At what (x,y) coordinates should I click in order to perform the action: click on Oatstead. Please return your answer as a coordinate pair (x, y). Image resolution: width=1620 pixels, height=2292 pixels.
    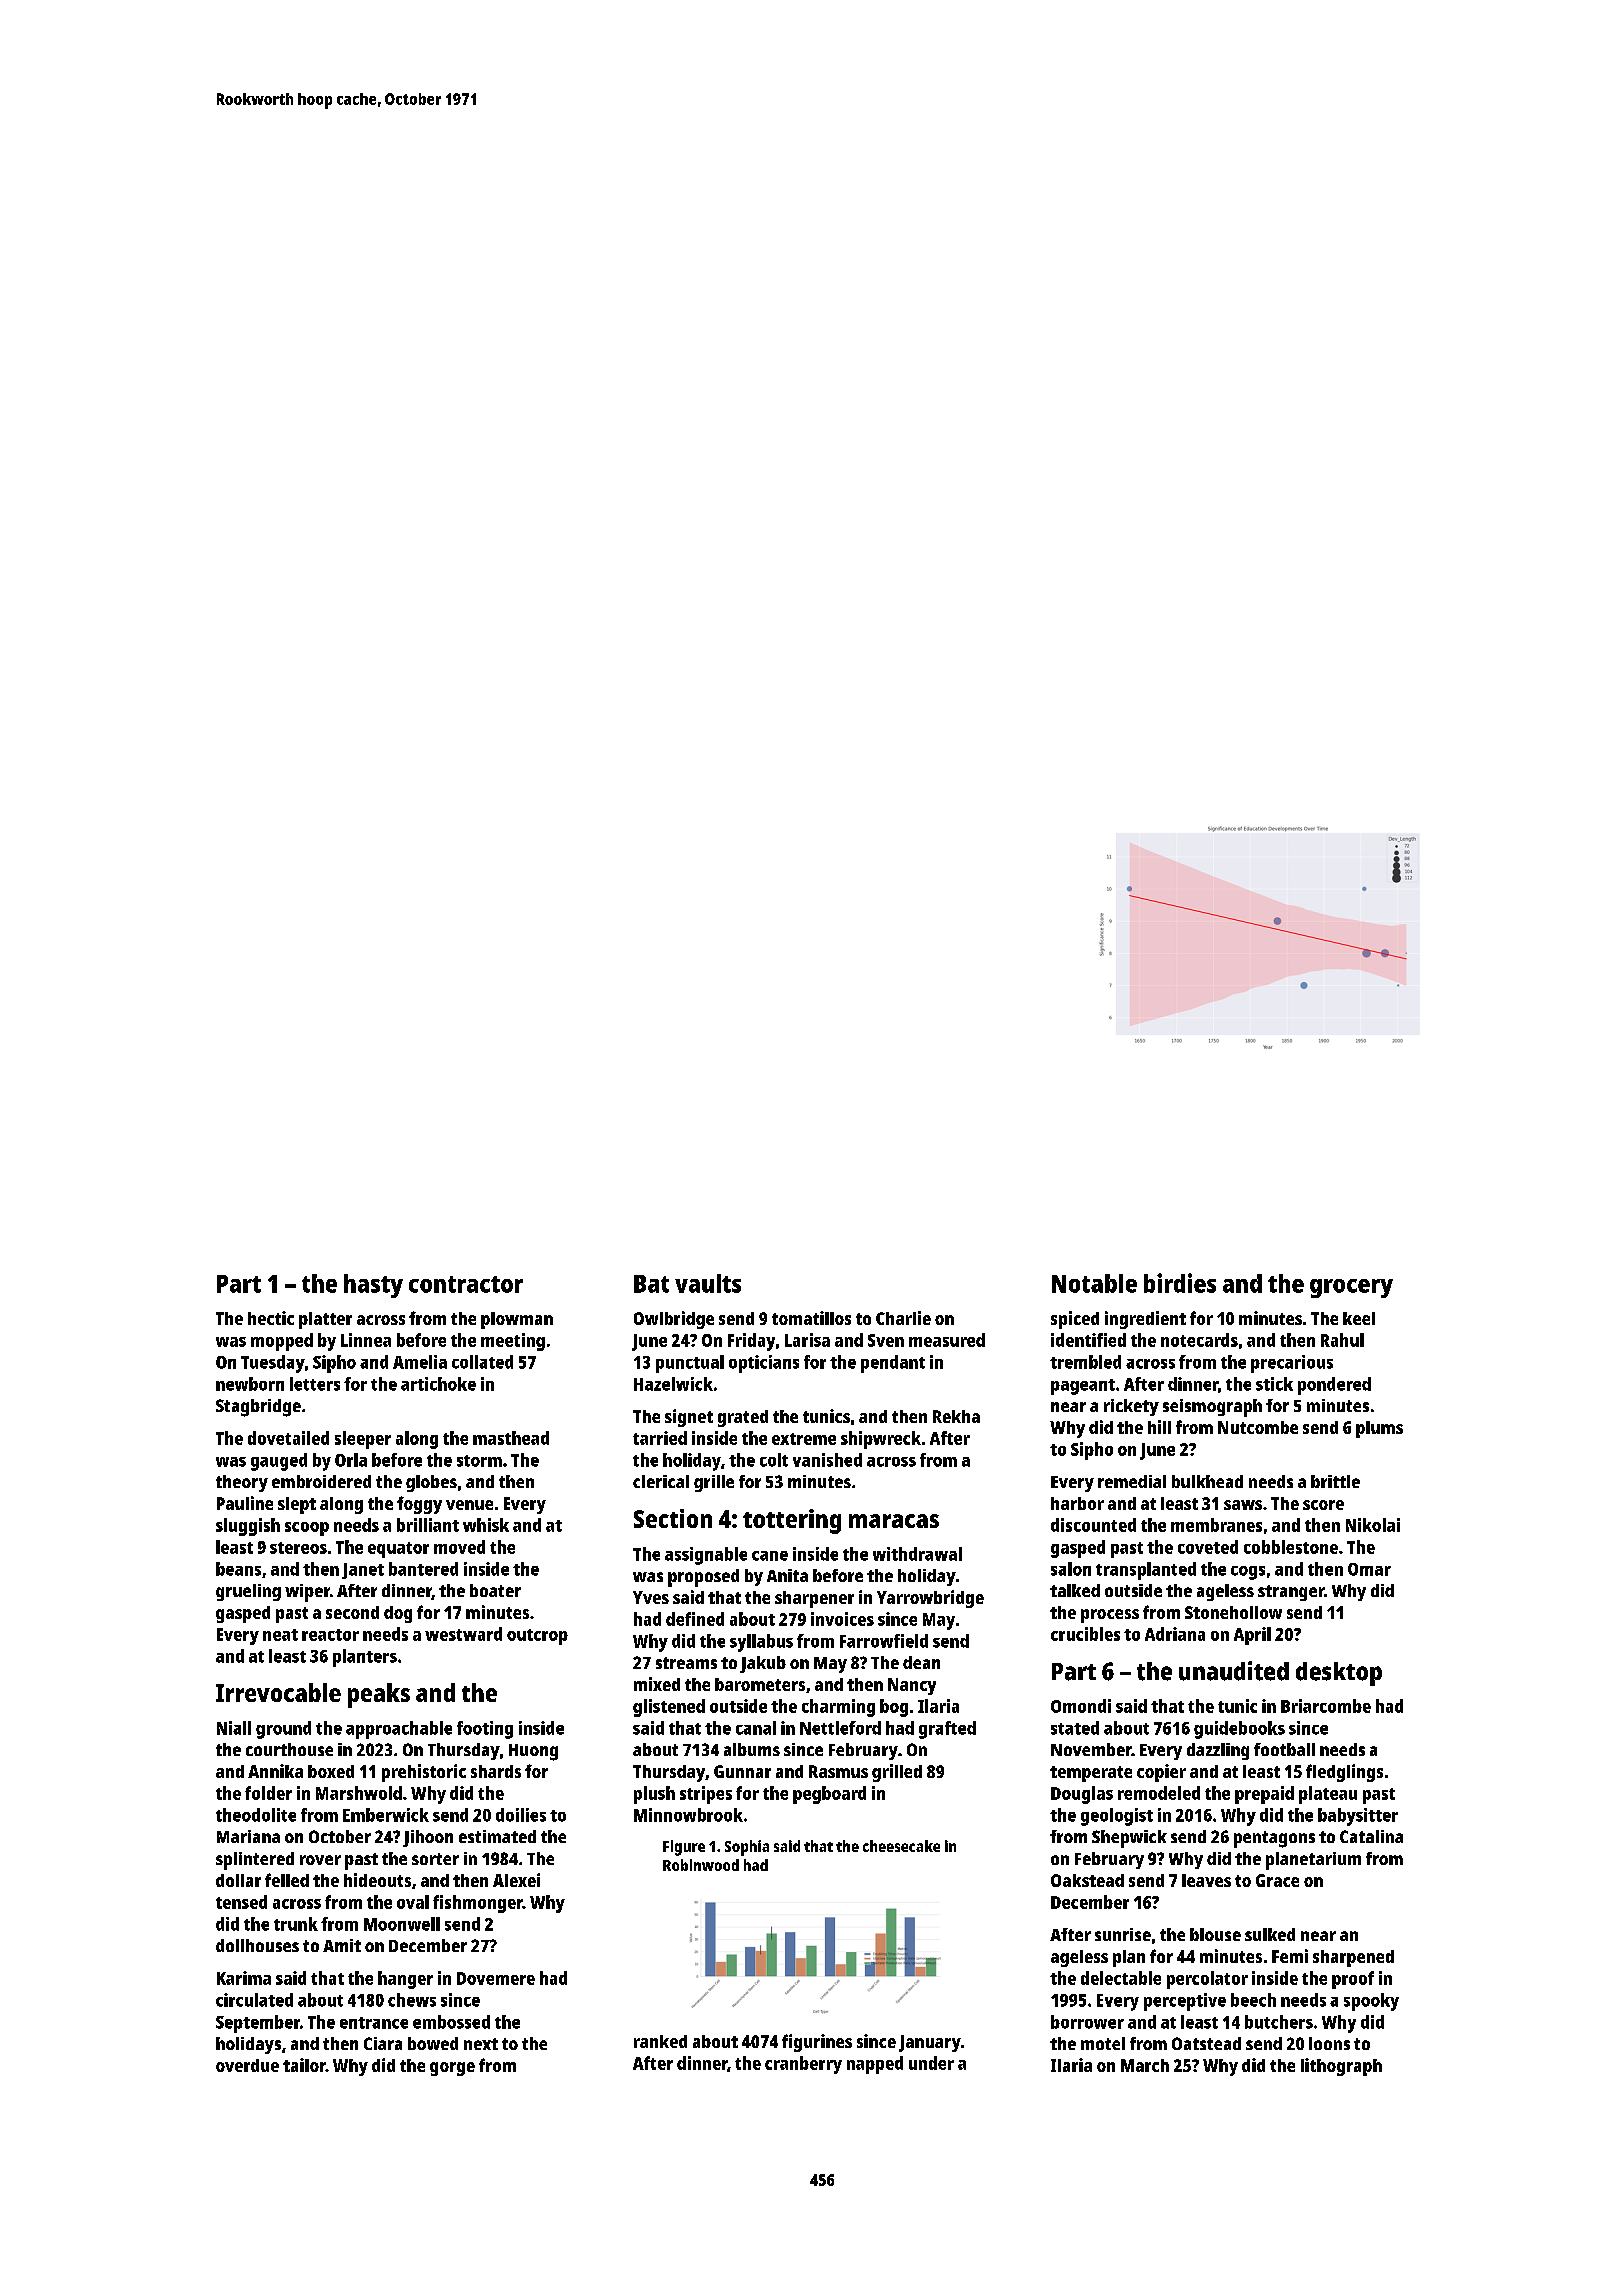
    Looking at the image, I should click on (1206, 2043).
